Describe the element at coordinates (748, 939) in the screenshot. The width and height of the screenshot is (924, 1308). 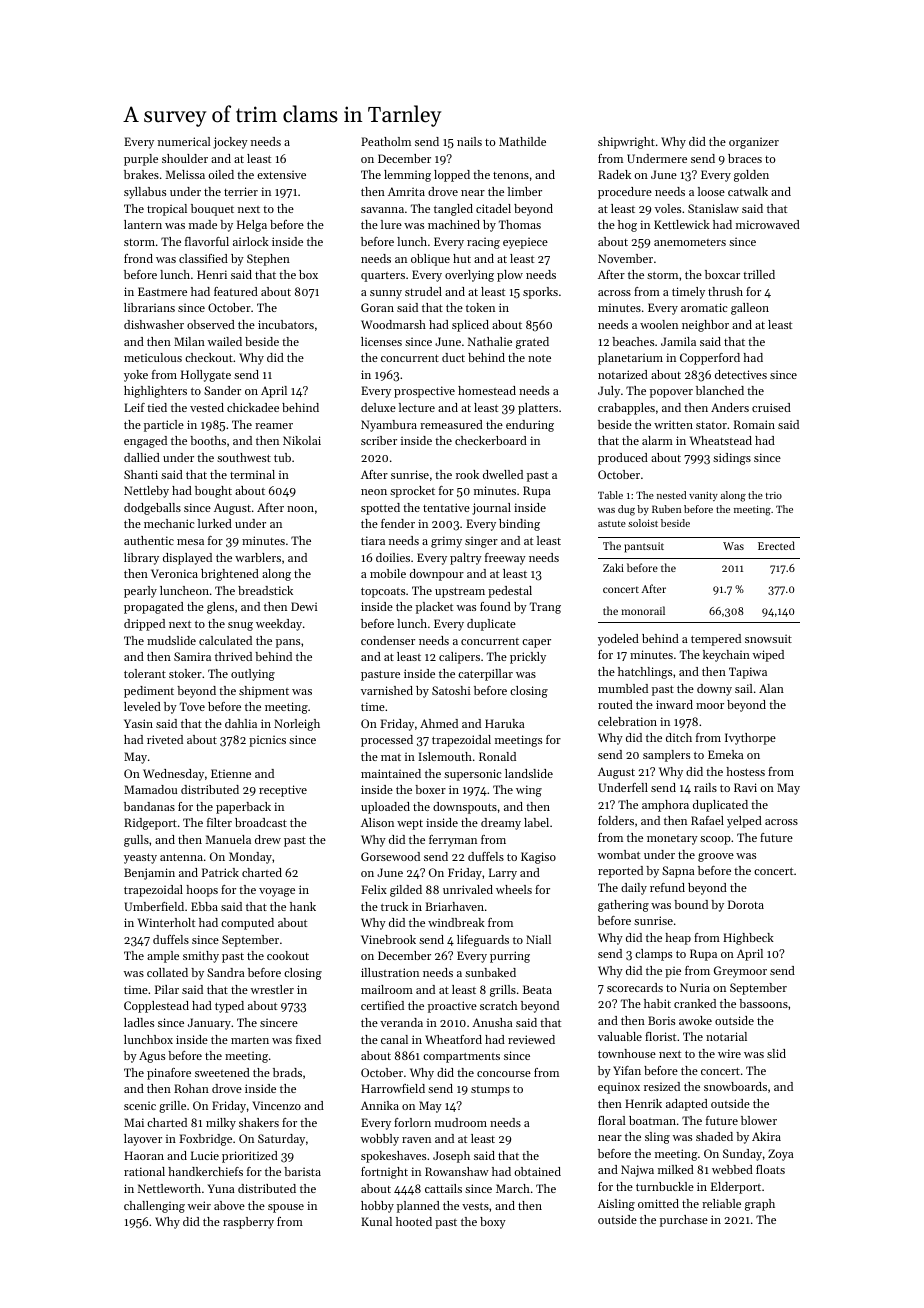
I see `Highbeck` at that location.
